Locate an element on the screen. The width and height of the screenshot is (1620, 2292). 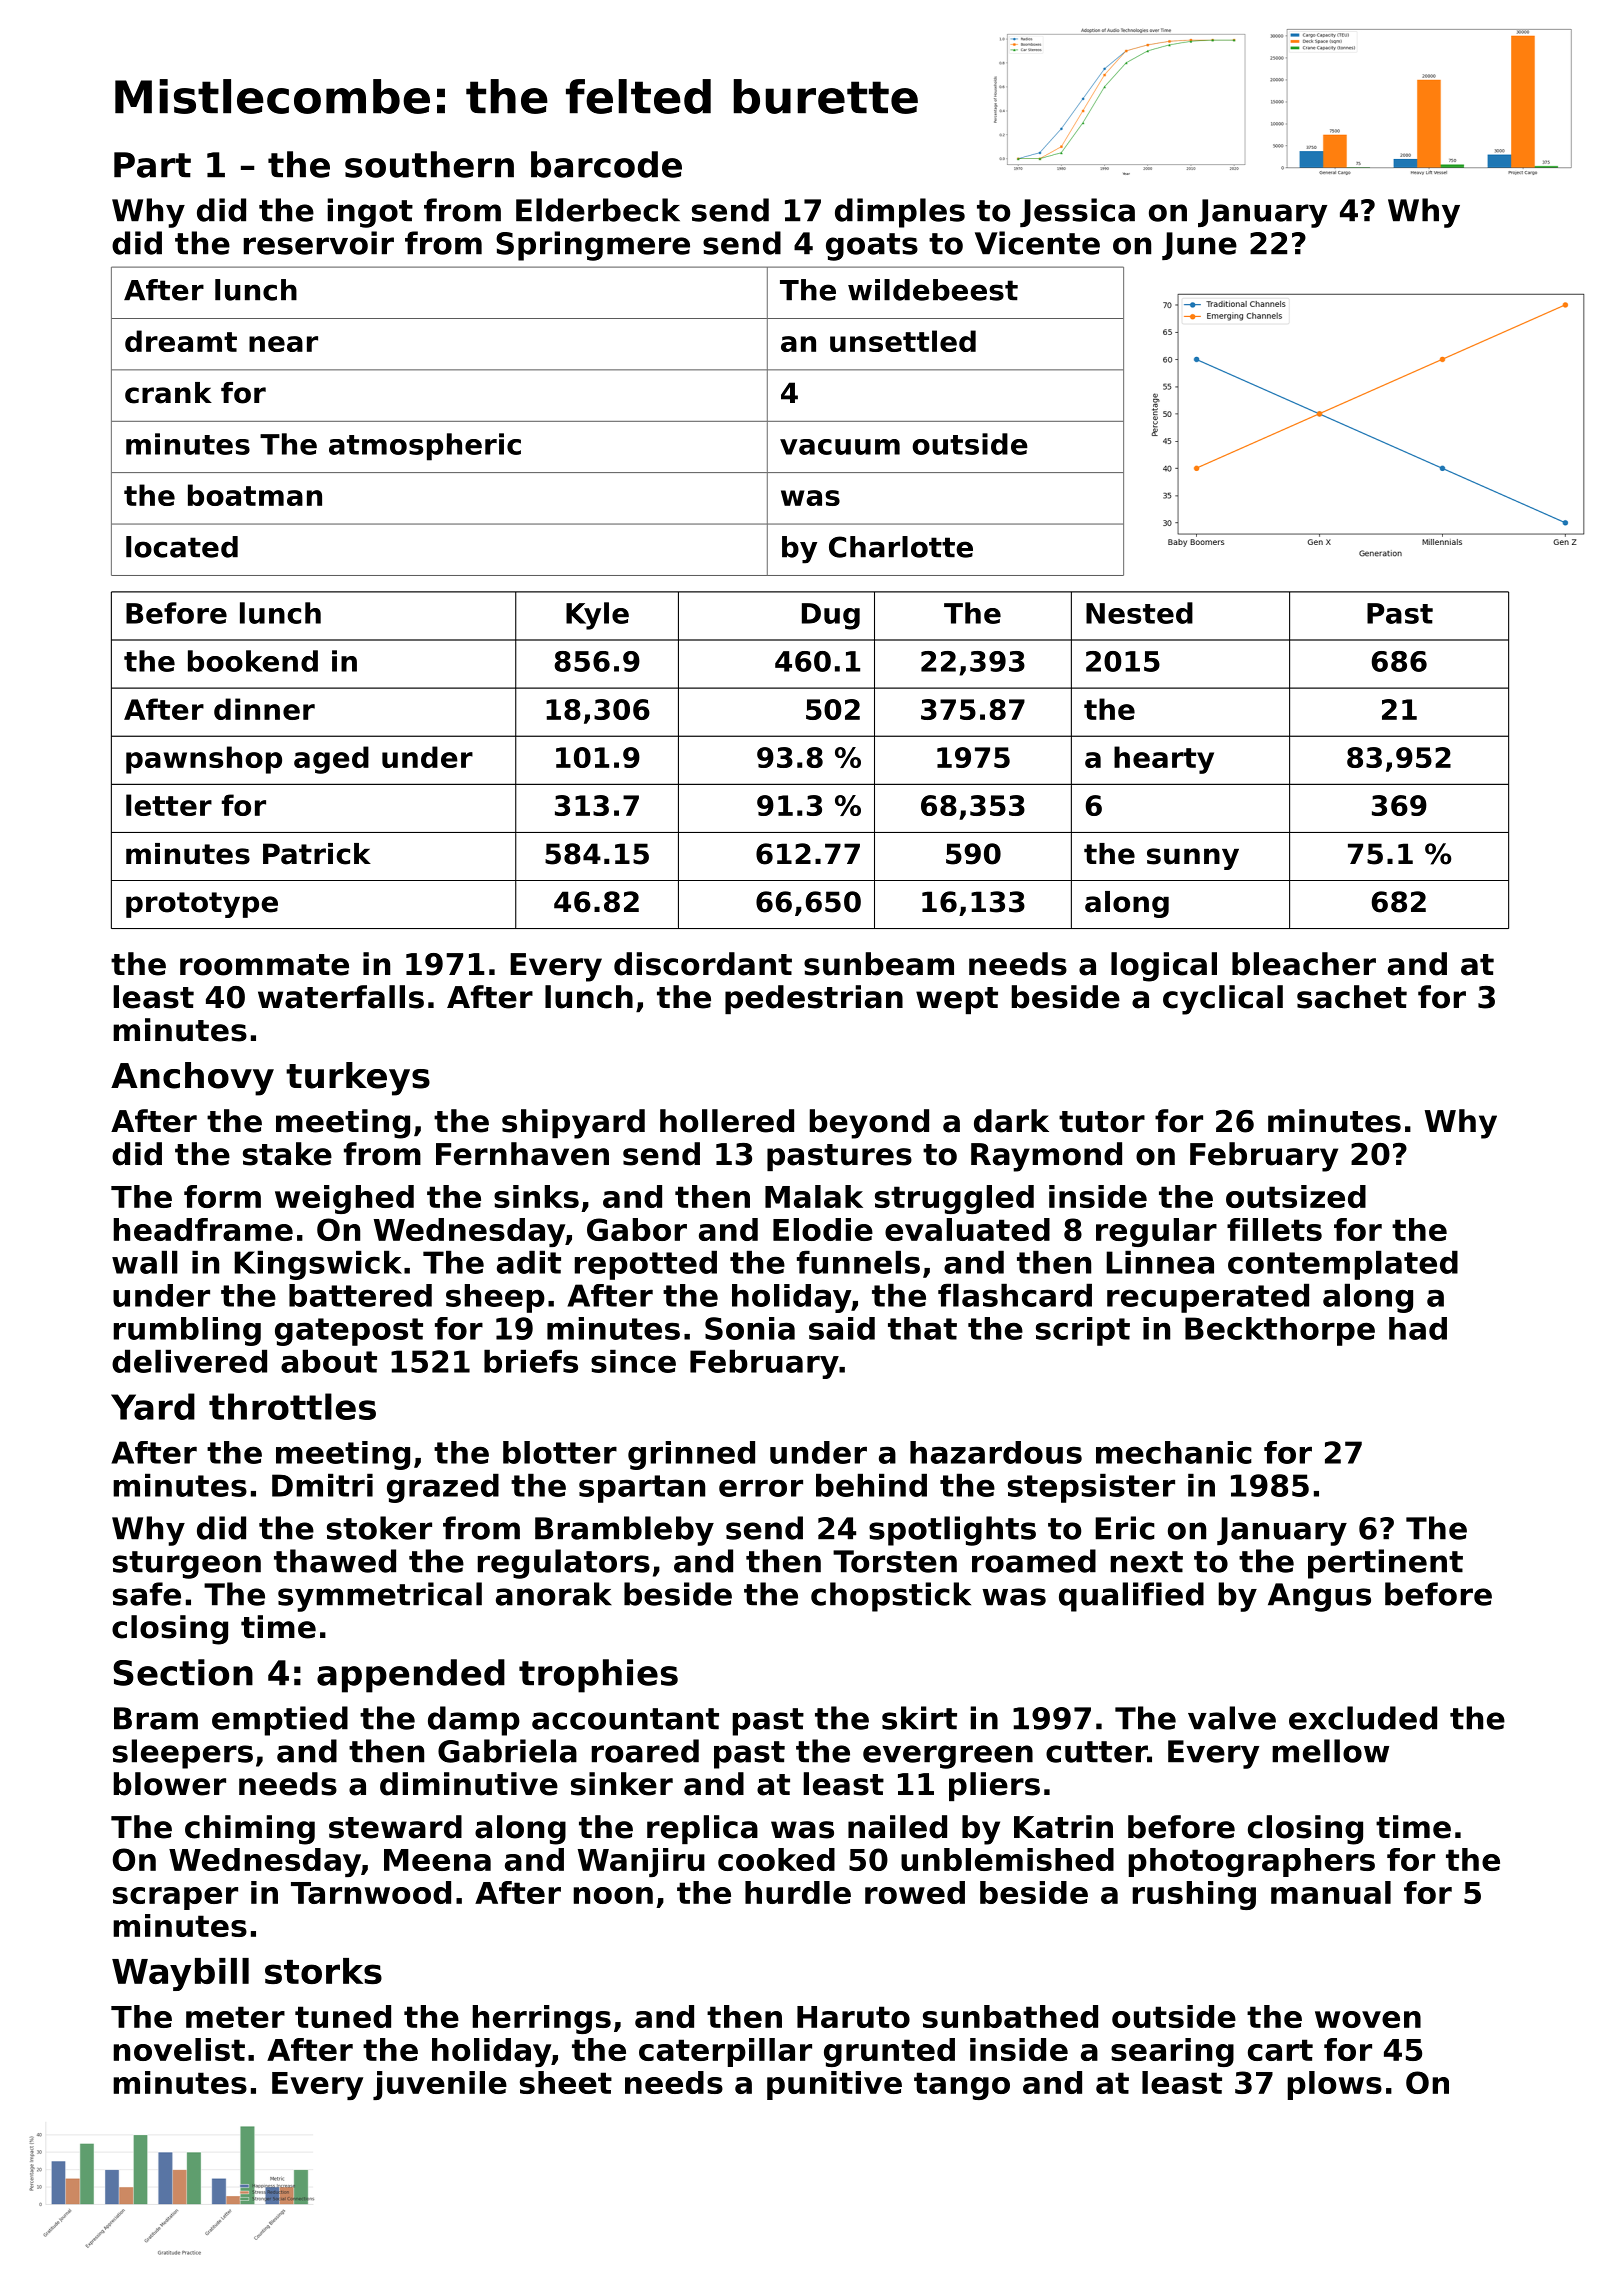
Angus is located at coordinates (1319, 1597).
